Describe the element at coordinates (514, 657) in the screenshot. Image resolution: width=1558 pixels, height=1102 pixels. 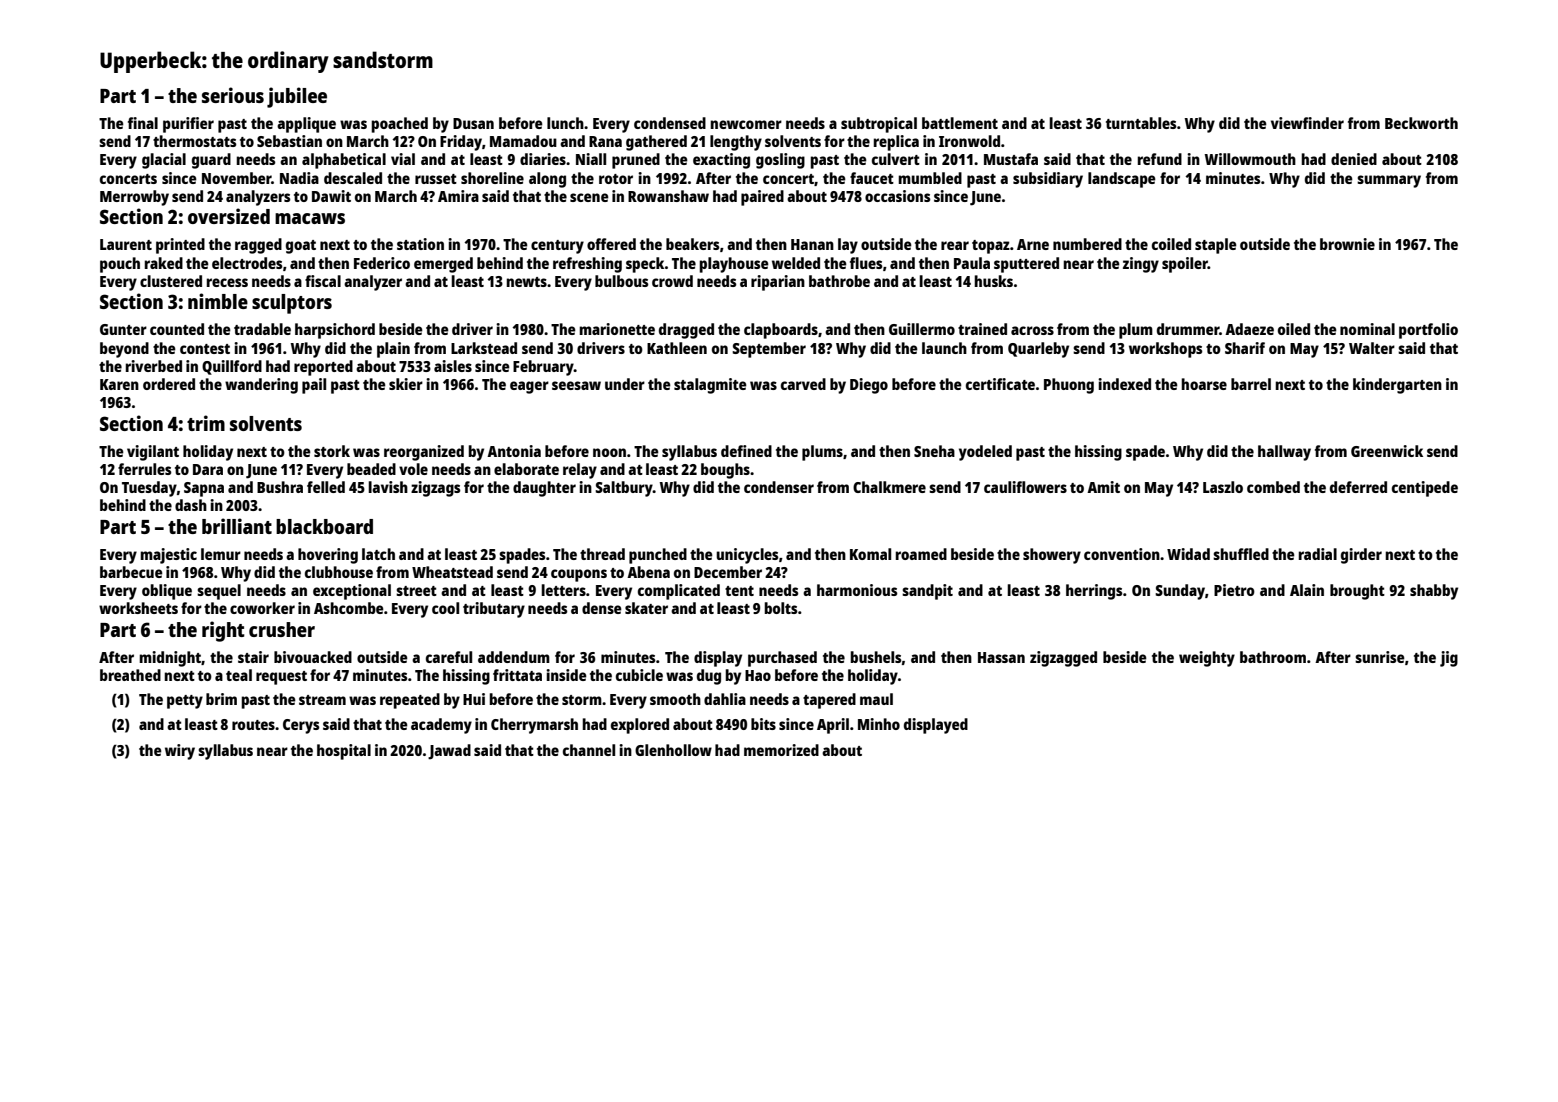
I see `addendum` at that location.
